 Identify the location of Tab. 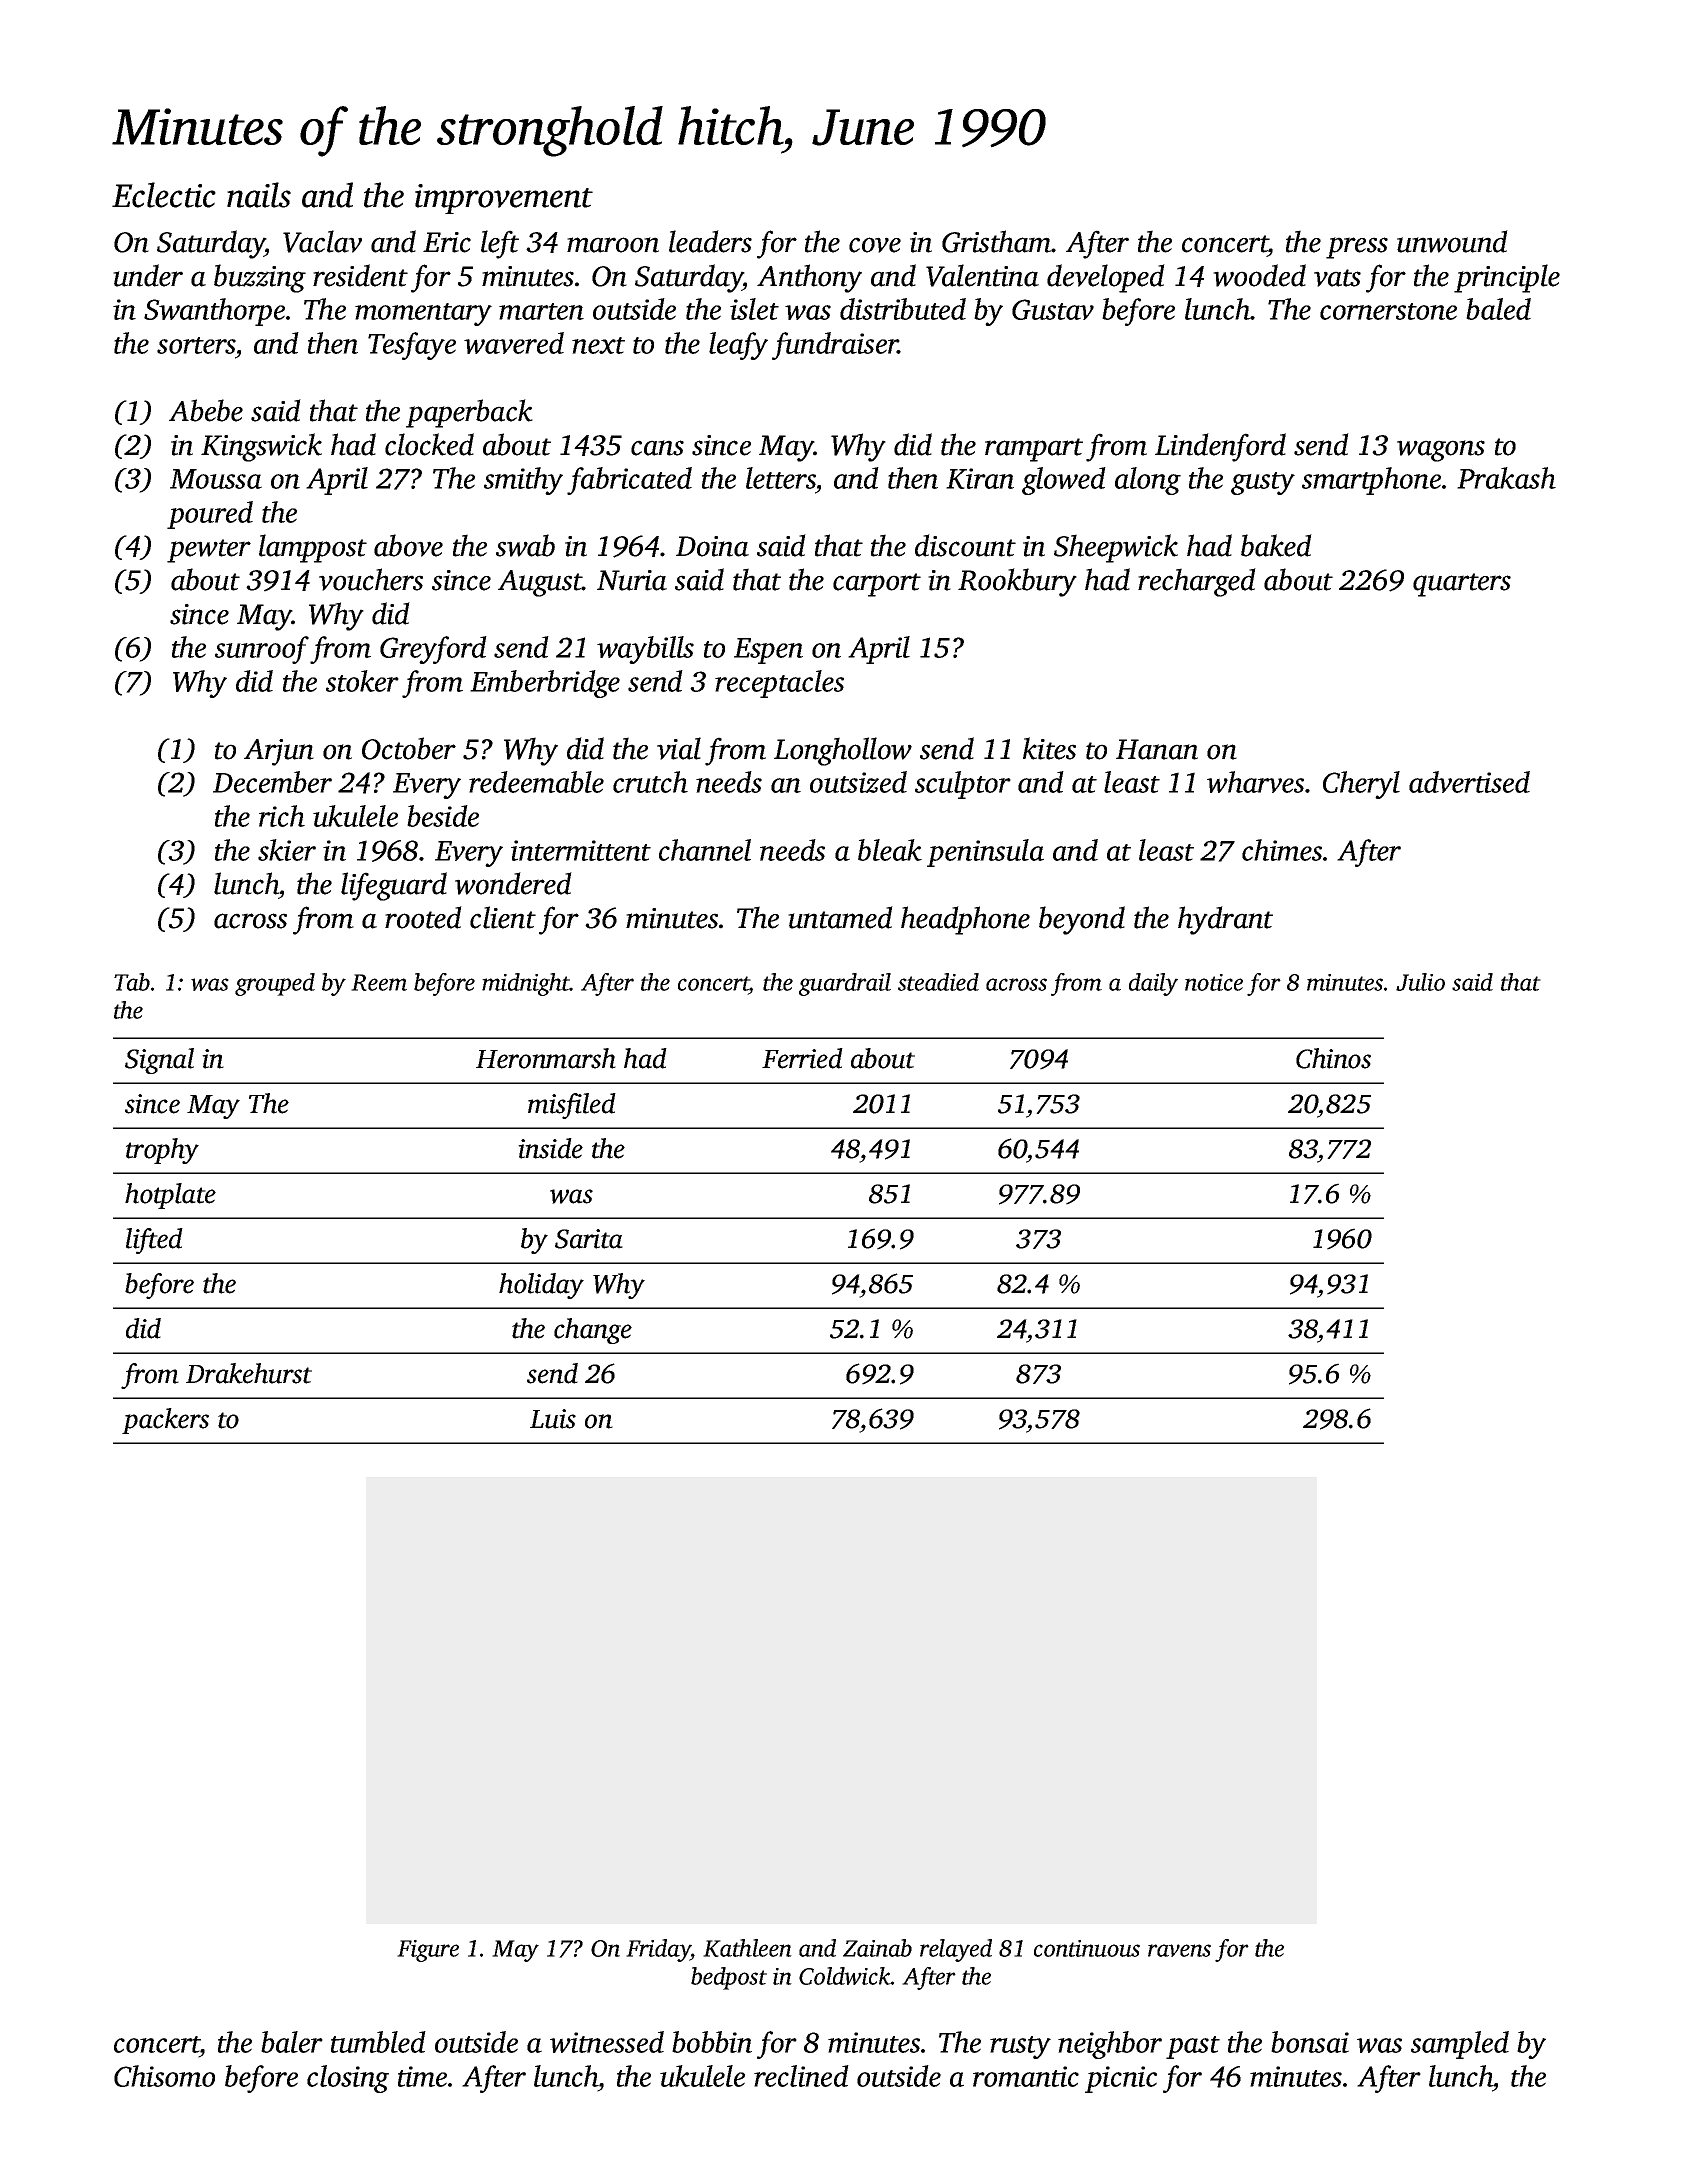
(132, 982).
